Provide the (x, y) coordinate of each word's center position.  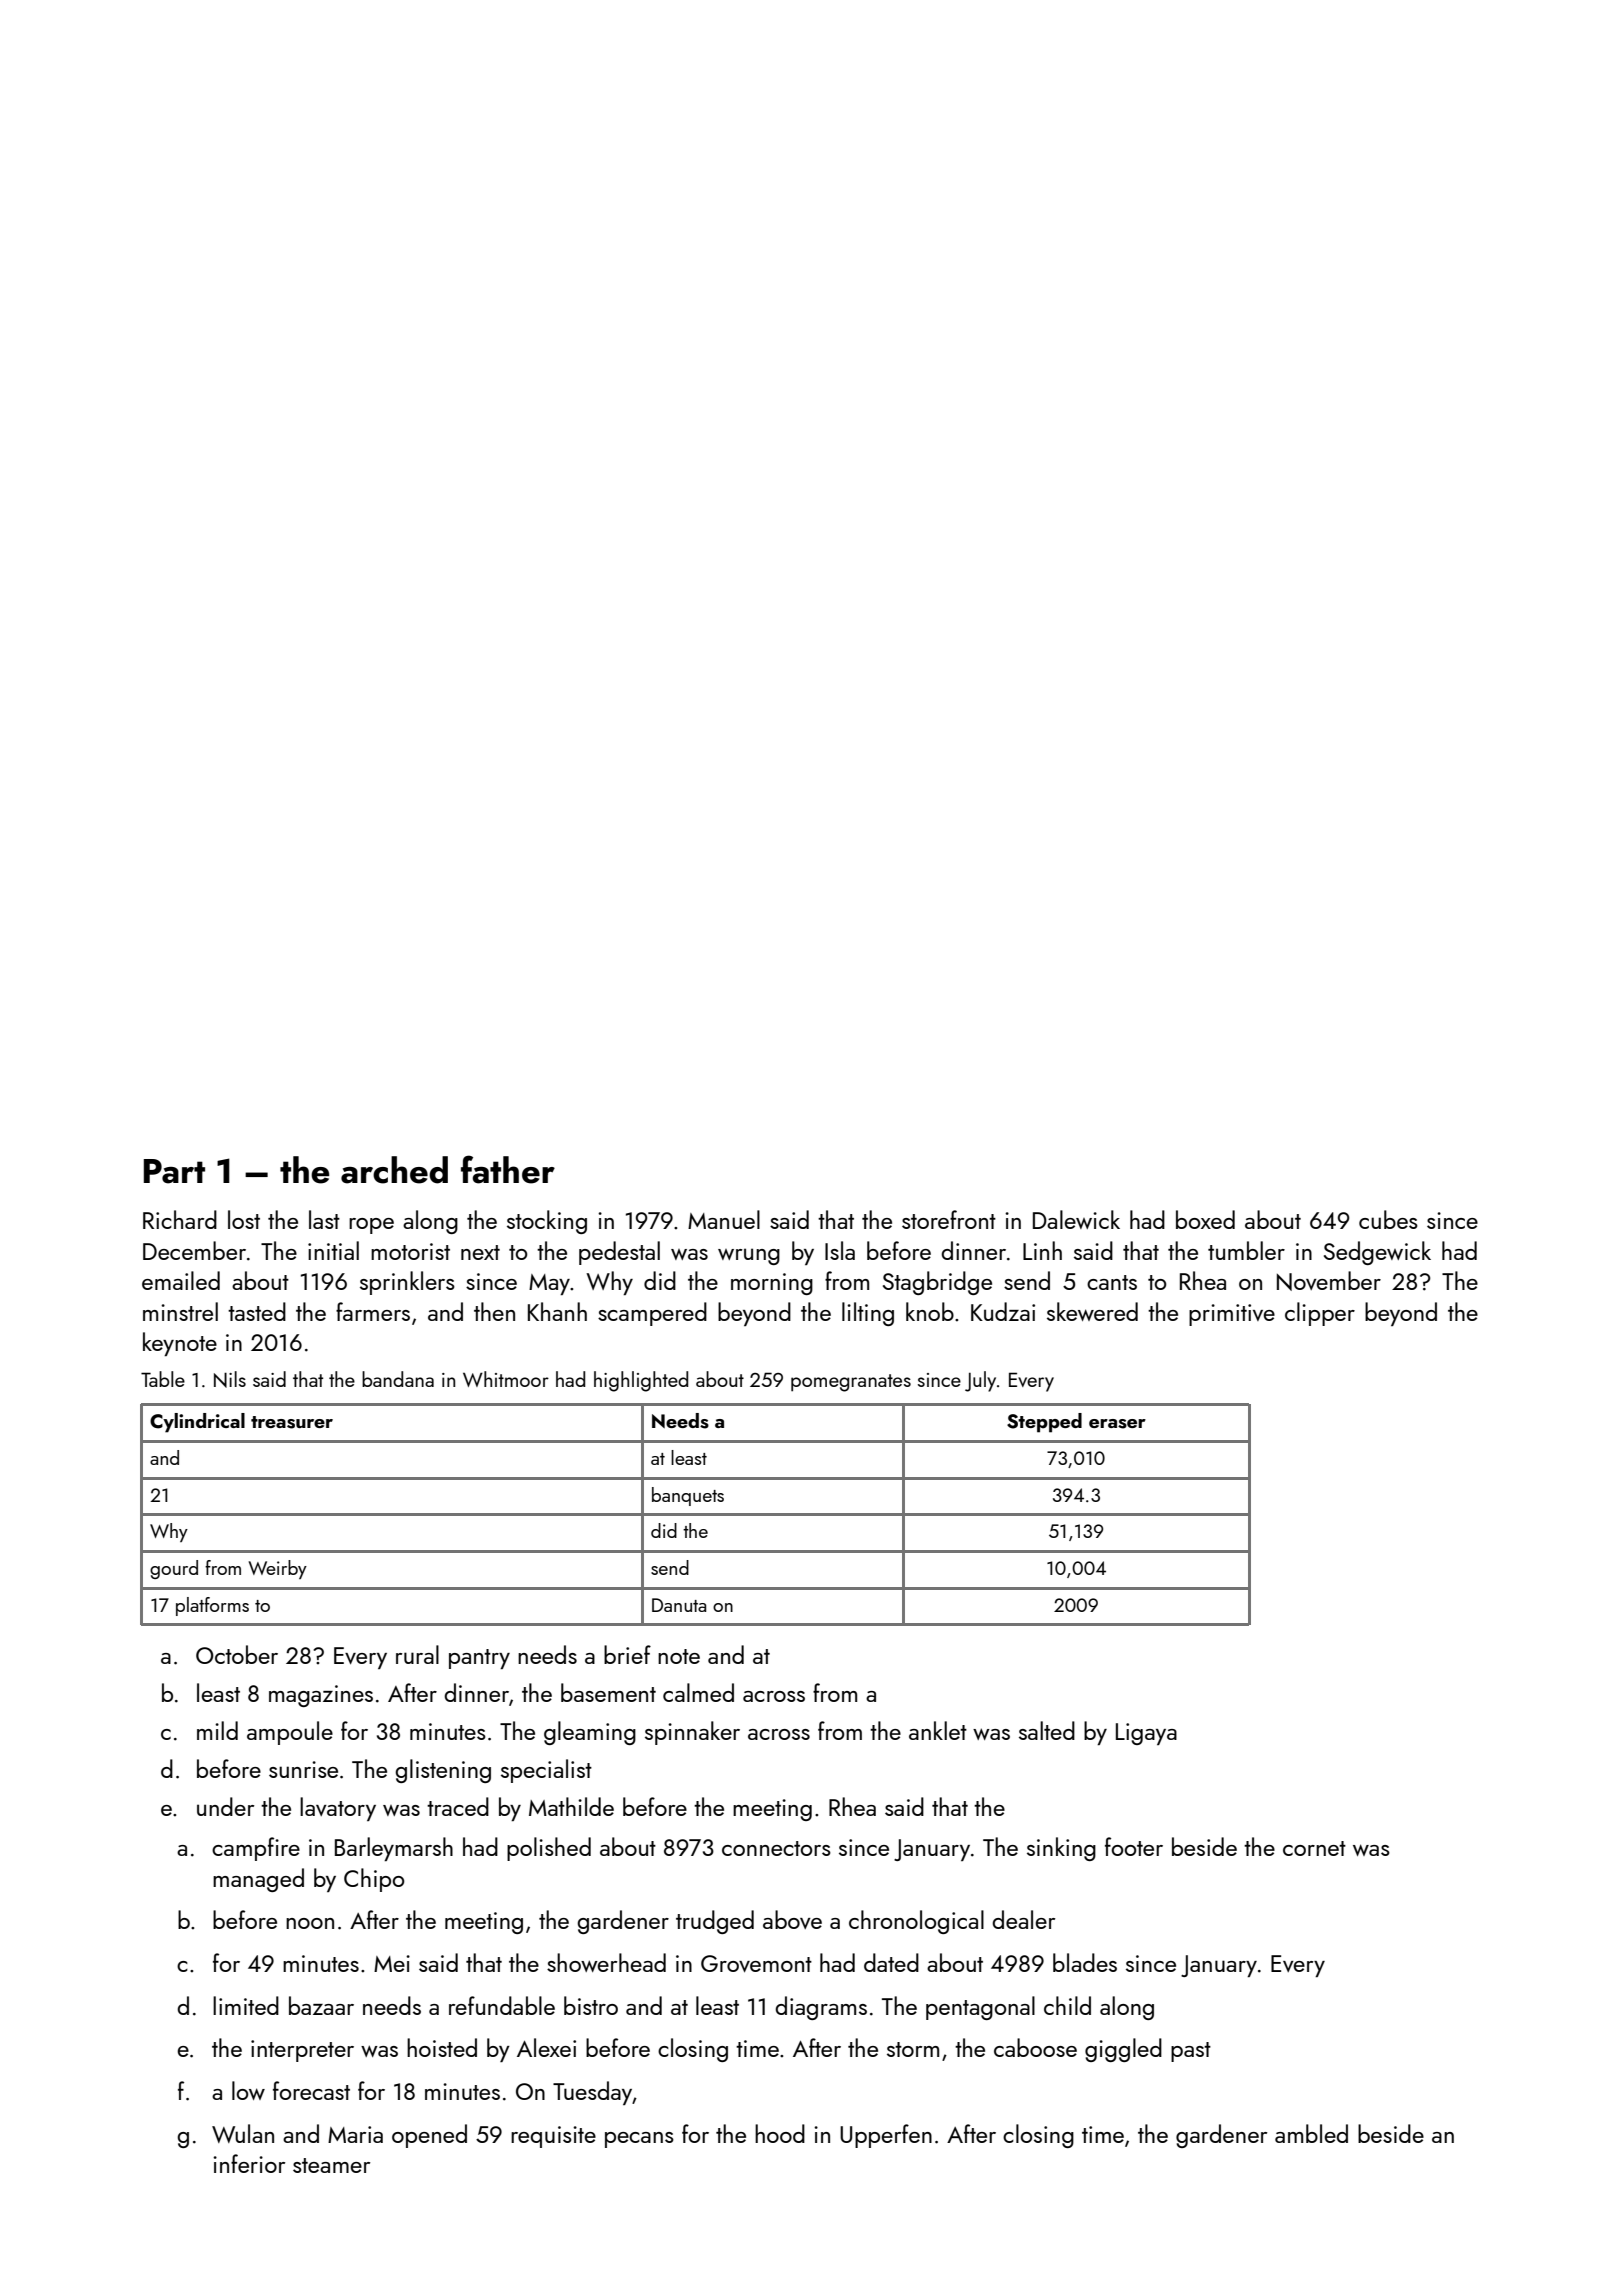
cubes (1388, 1219)
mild (217, 1730)
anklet (938, 1730)
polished (549, 1849)
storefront (949, 1219)
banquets (688, 1496)
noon (310, 1923)
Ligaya (1146, 1734)
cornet (1314, 1848)
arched (394, 1170)
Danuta (679, 1605)
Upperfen (886, 2136)
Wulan (243, 2133)
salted (1047, 1730)
